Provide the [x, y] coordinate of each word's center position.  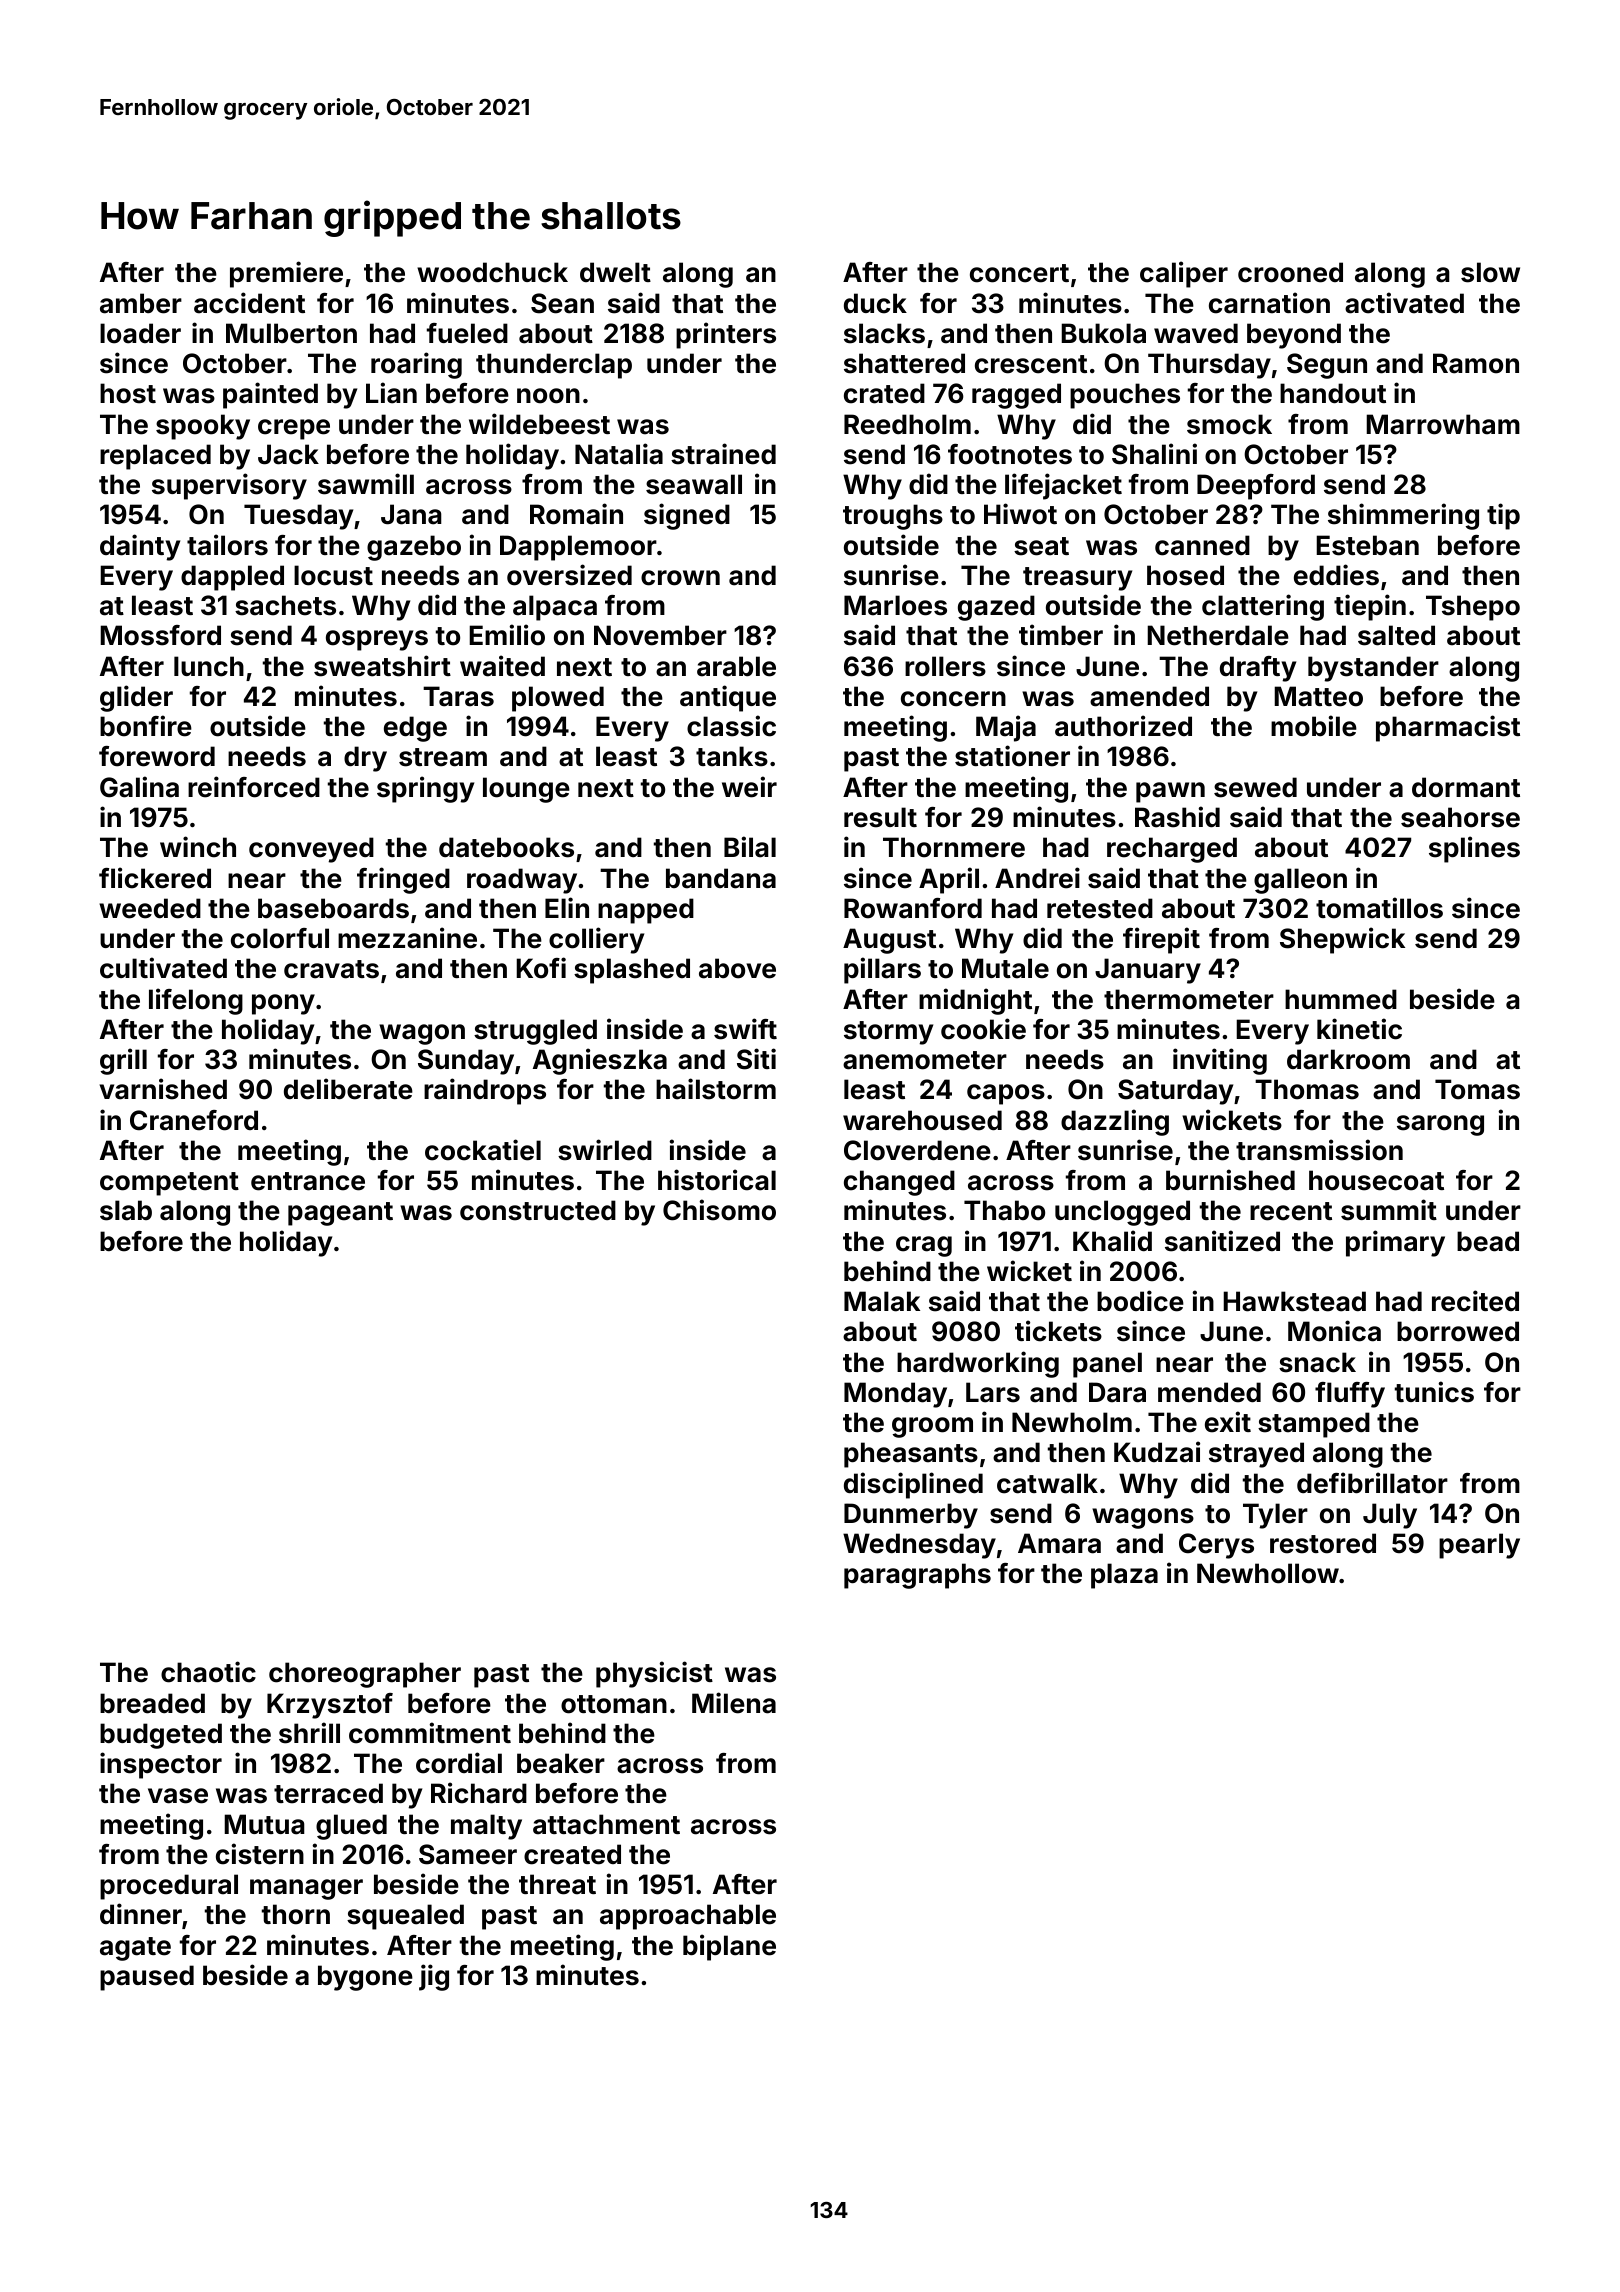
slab [126, 1210]
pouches [1125, 396]
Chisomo [719, 1210]
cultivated [163, 968]
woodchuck [492, 272]
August [889, 941]
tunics [1434, 1392]
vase [178, 1796]
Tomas [1477, 1089]
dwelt [615, 272]
